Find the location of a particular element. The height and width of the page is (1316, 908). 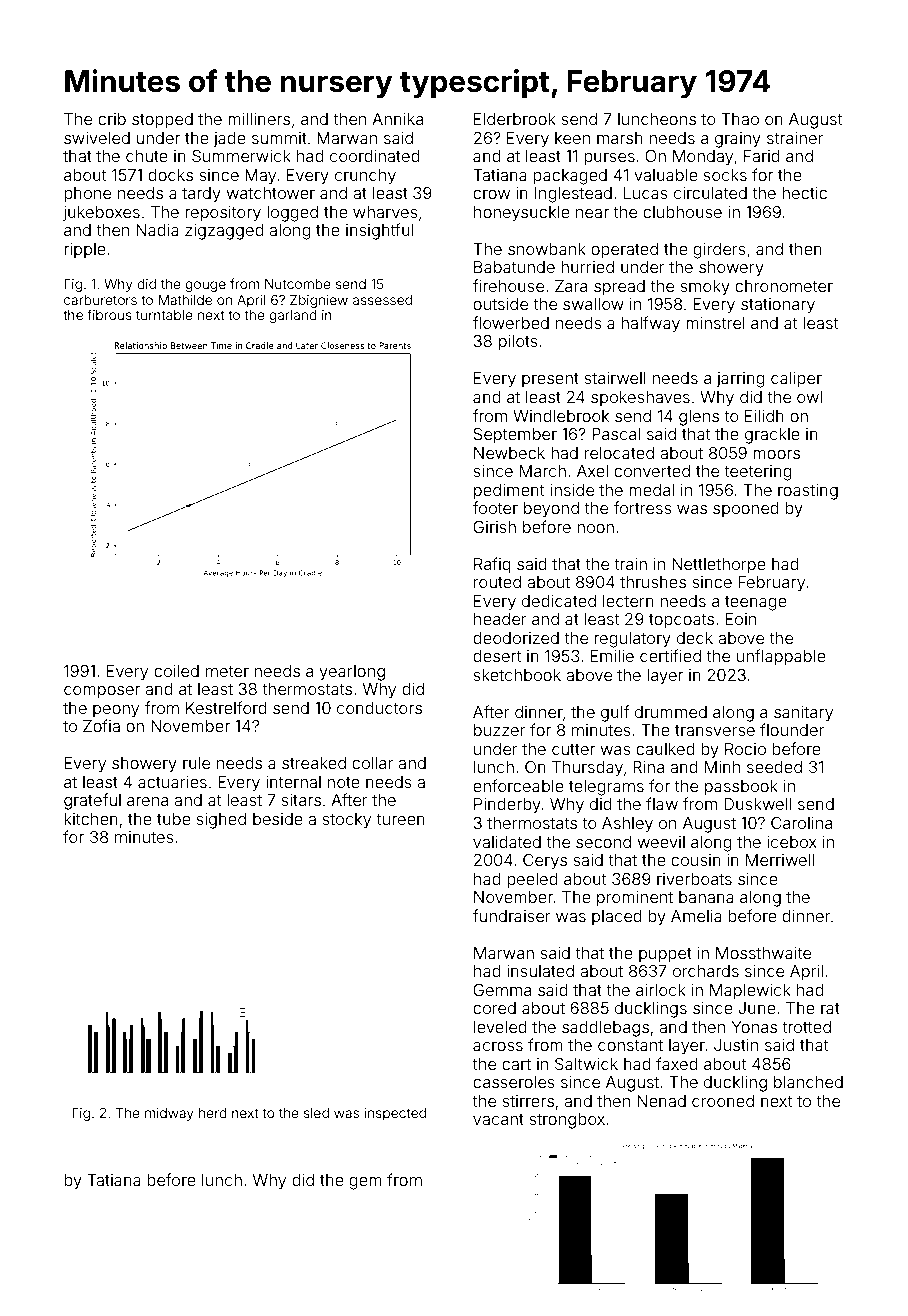

crib is located at coordinates (112, 119).
